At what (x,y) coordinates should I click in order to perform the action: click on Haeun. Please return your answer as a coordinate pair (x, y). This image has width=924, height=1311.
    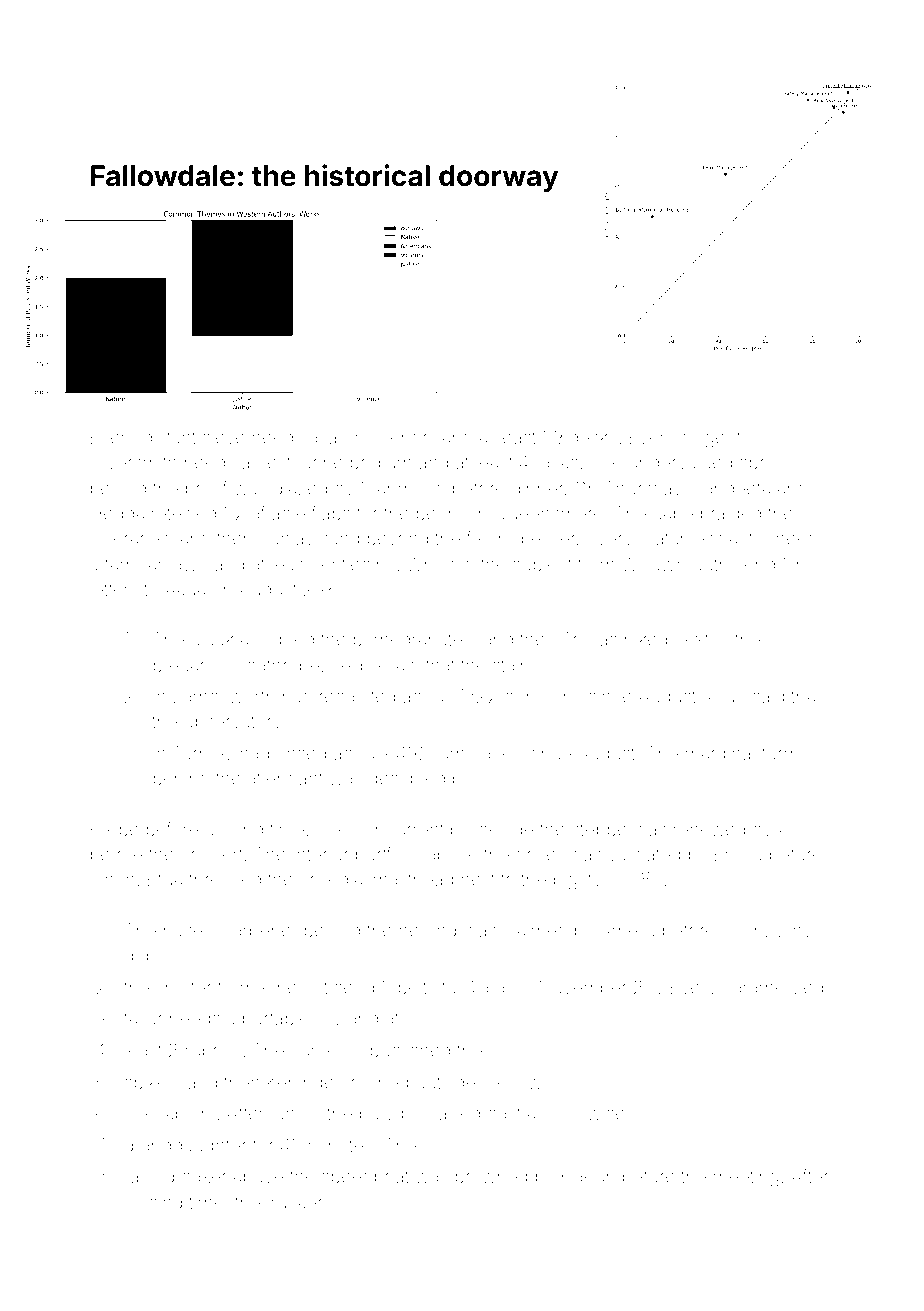
    Looking at the image, I should click on (588, 1176).
